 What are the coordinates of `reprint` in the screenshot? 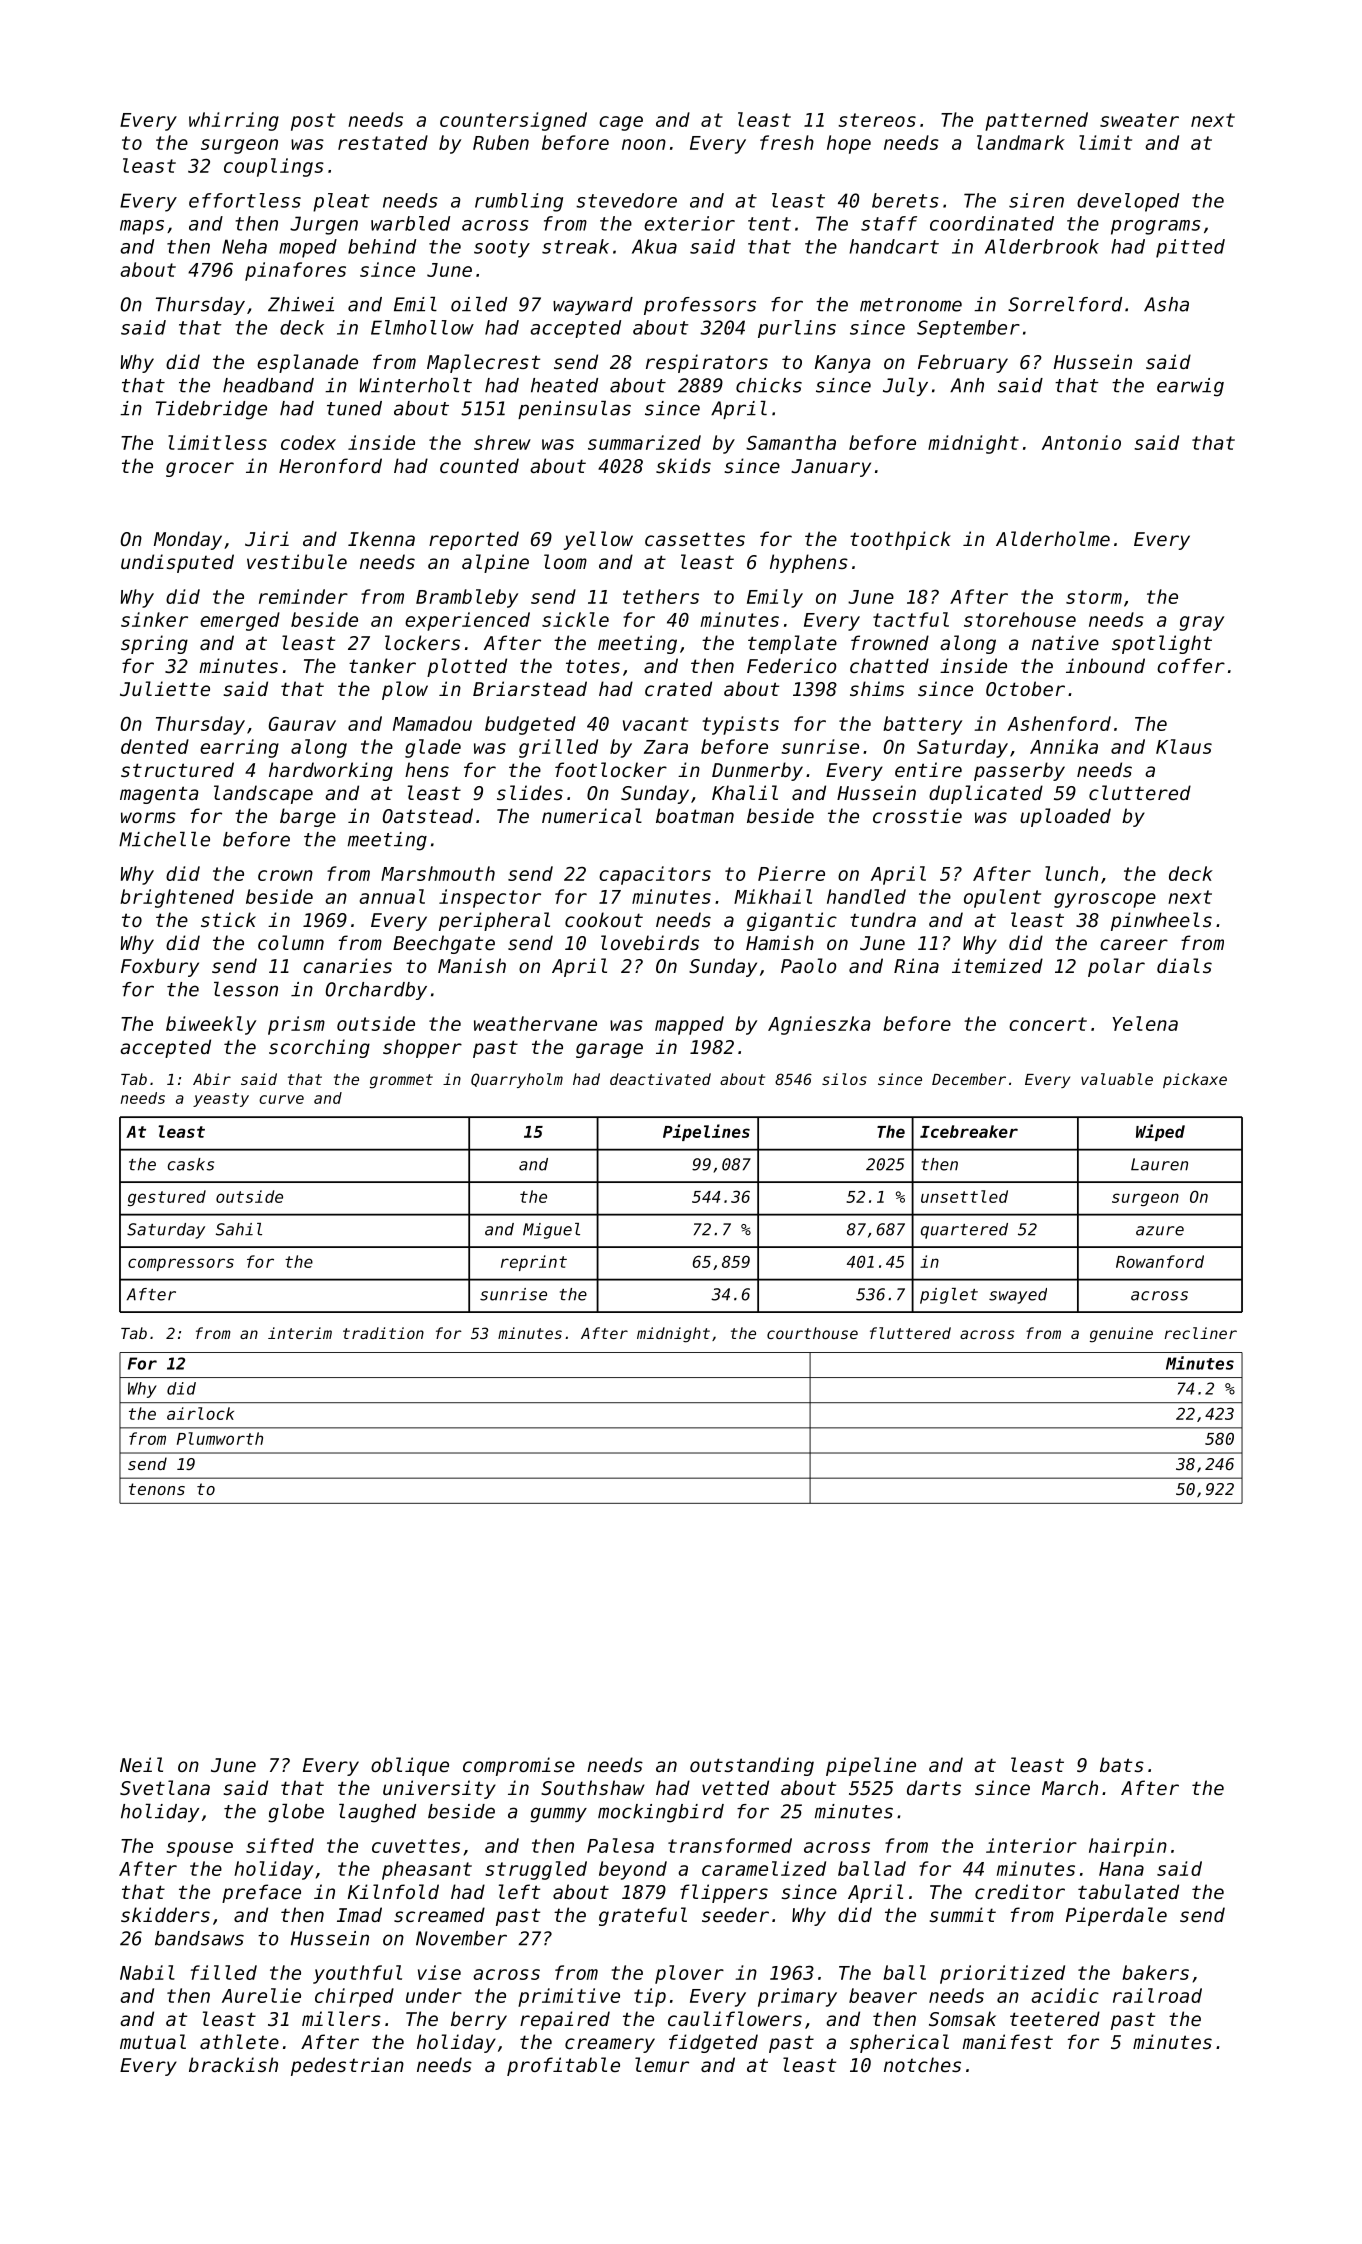 It's located at (534, 1263).
